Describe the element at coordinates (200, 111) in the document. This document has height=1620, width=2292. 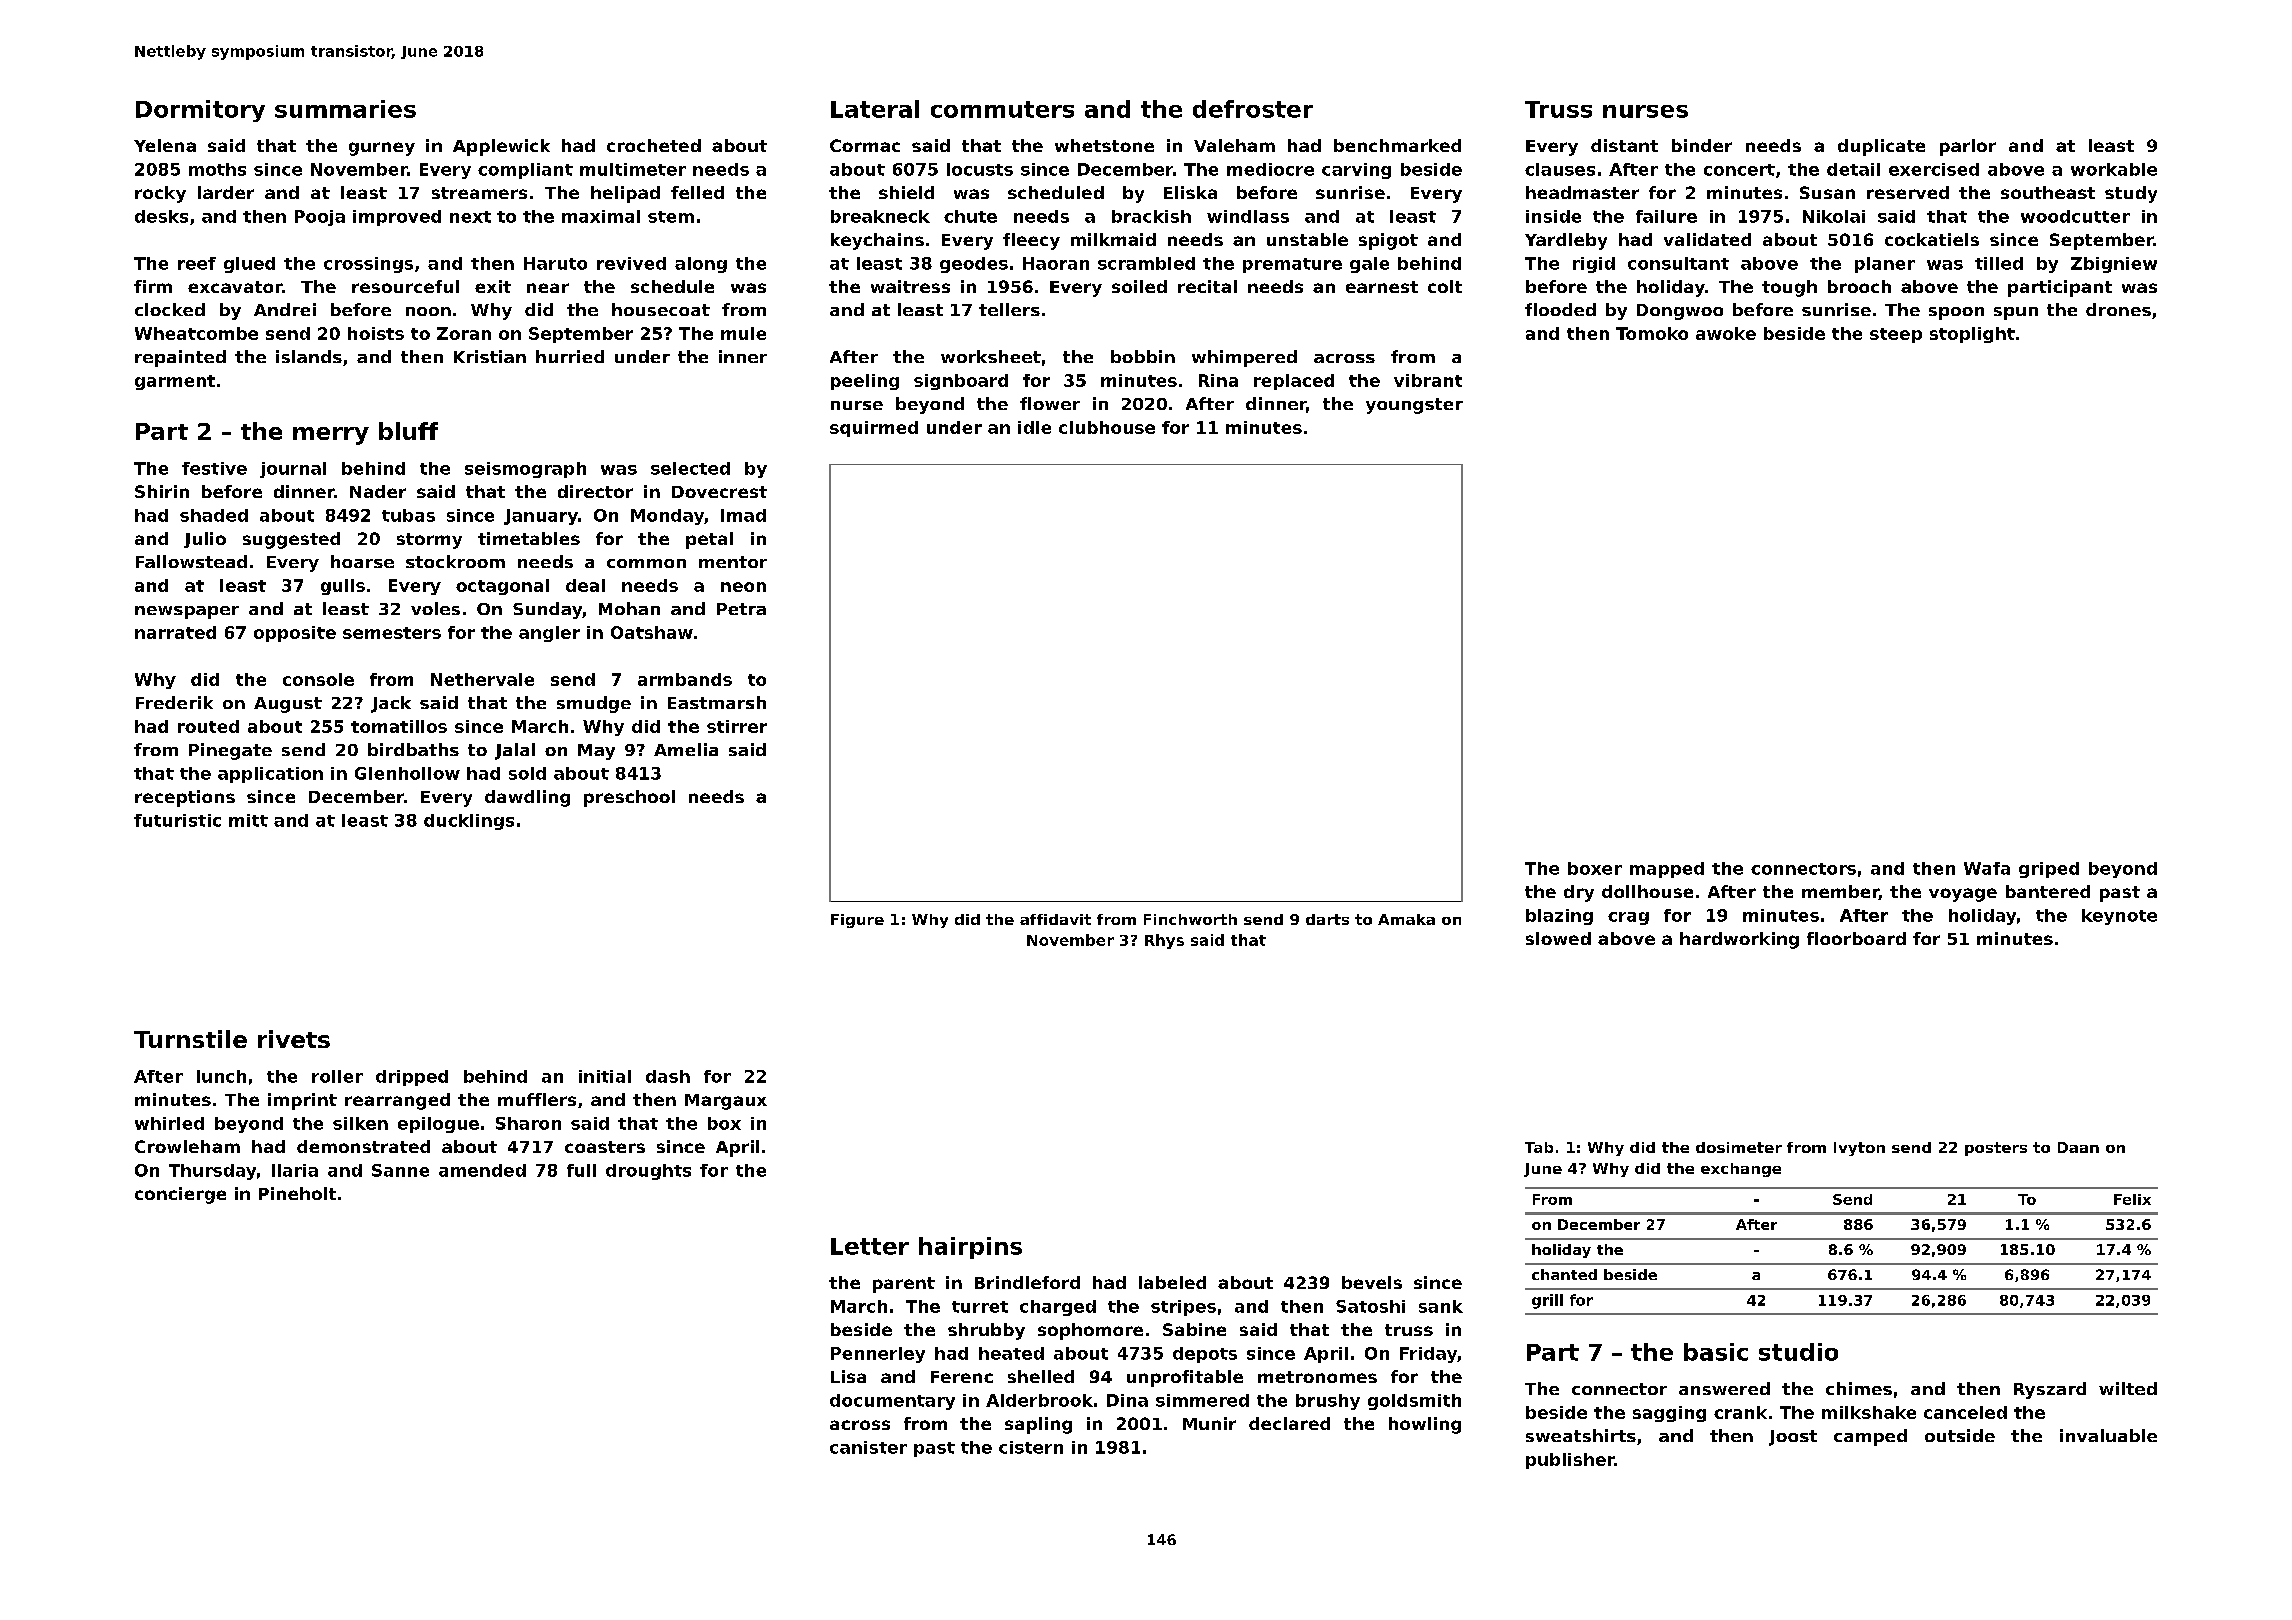
I see `Dormitory` at that location.
